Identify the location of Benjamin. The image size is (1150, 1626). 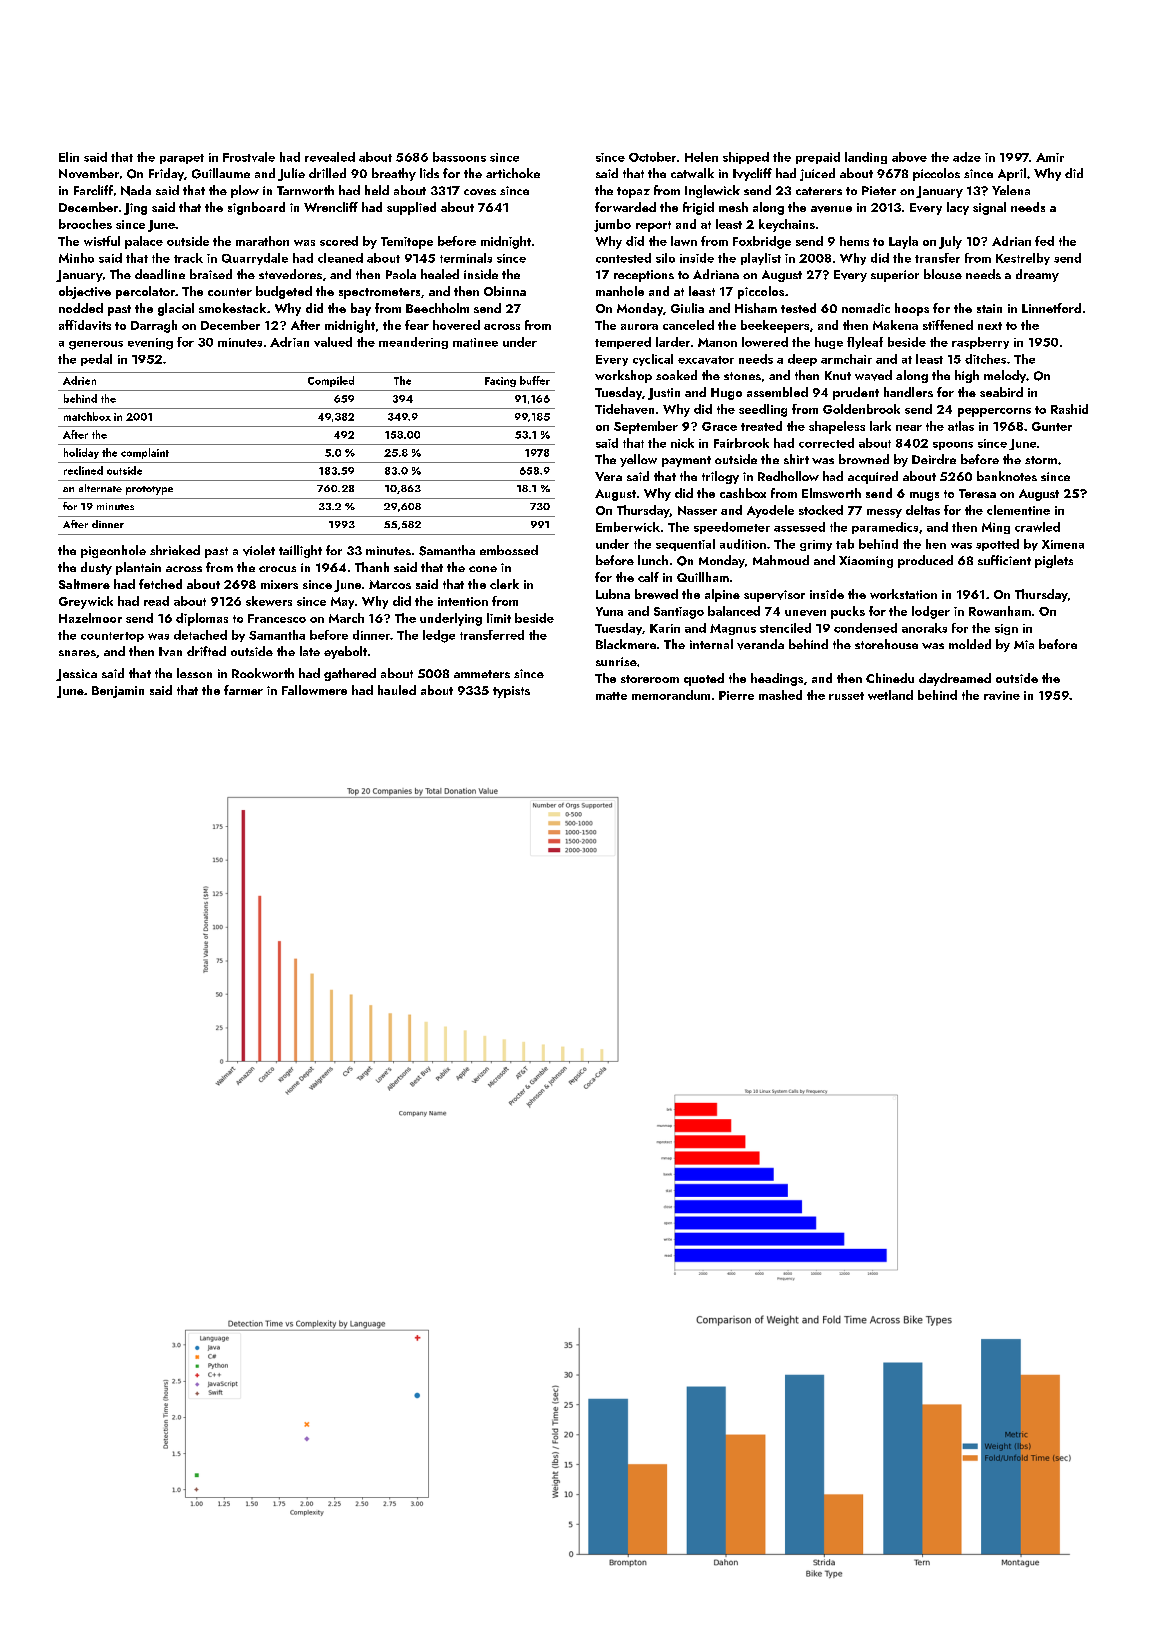
(118, 692).
